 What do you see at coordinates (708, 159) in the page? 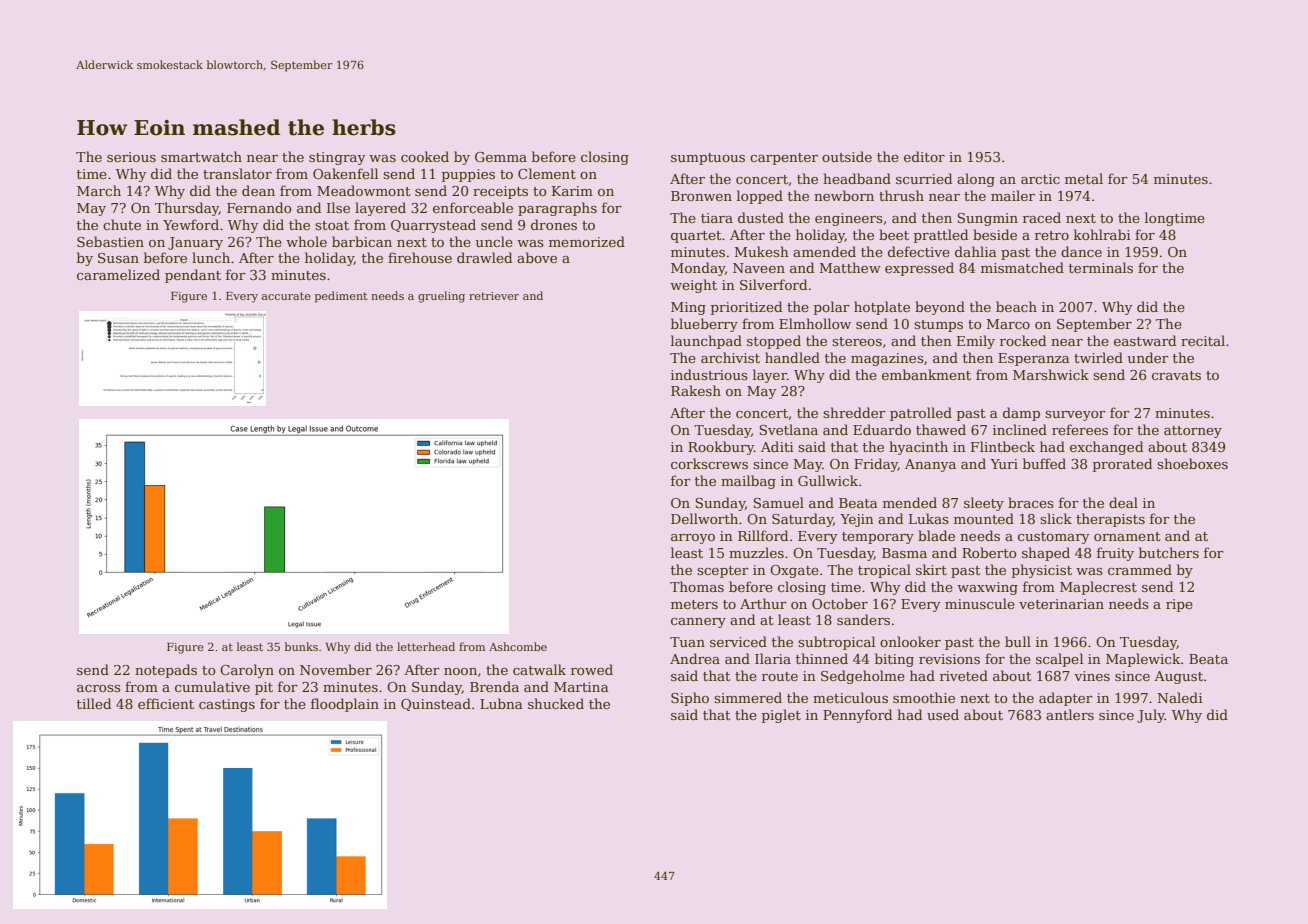
I see `sumptuous` at bounding box center [708, 159].
